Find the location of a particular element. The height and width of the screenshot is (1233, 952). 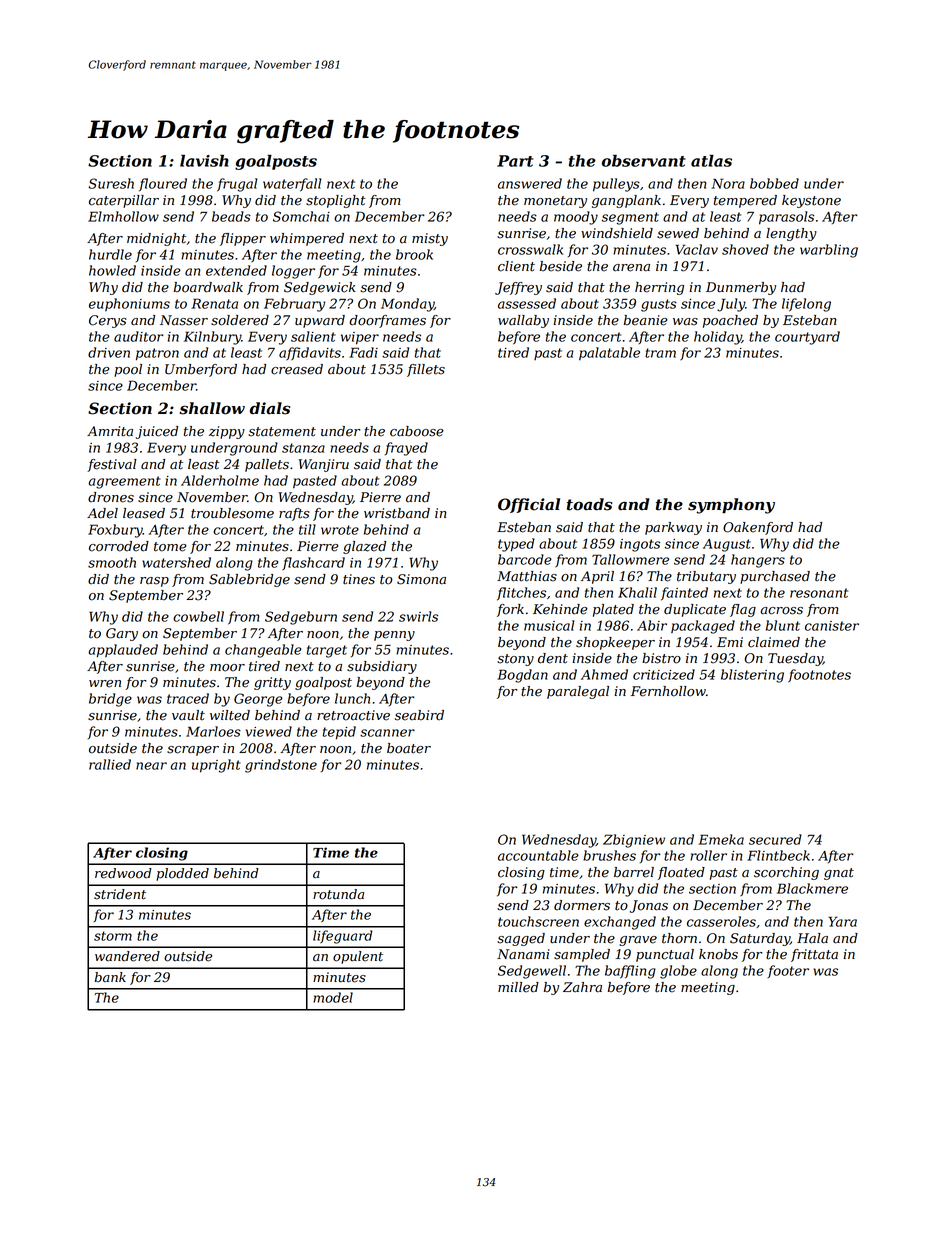

Part is located at coordinates (515, 161).
